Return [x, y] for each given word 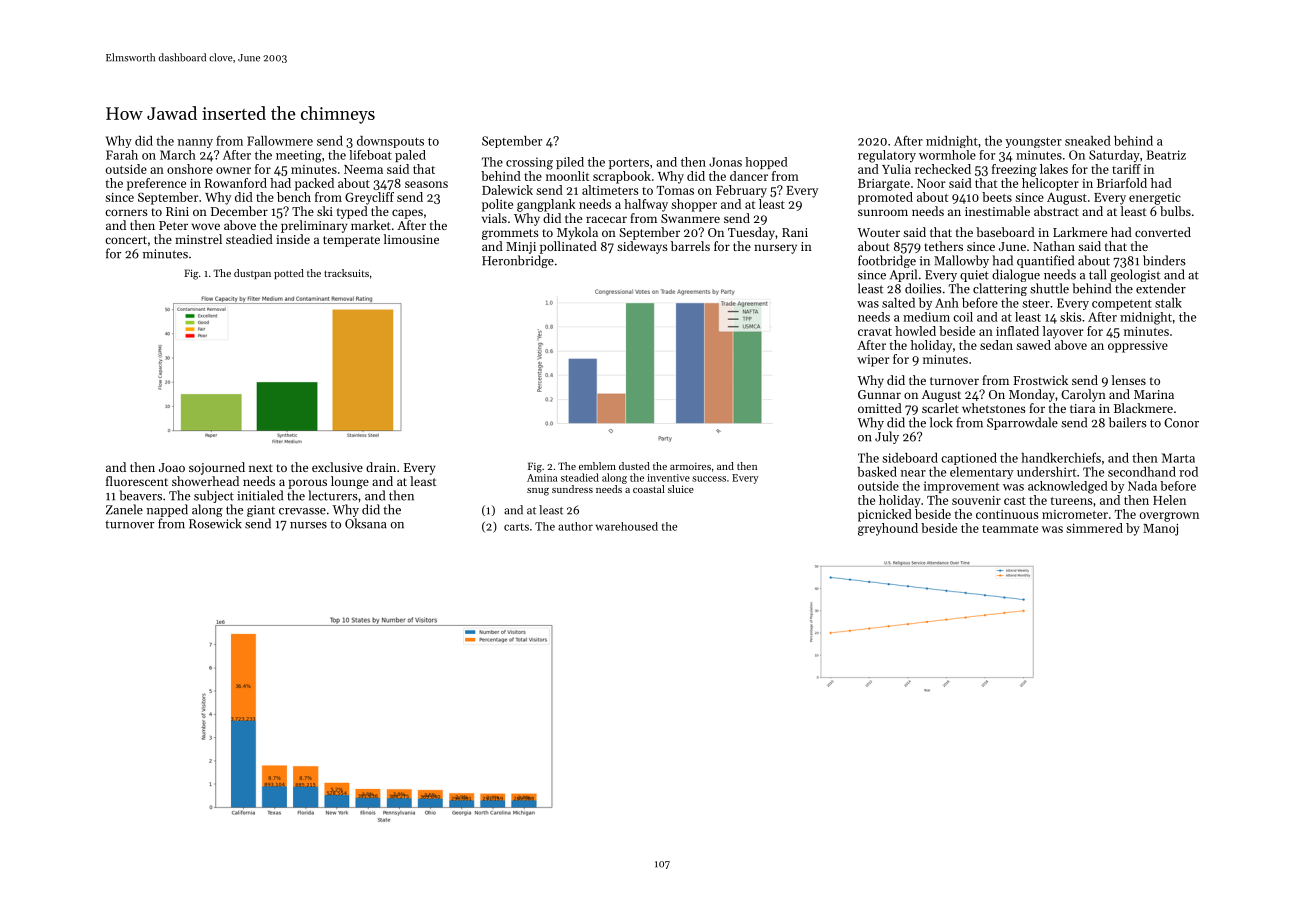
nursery [775, 249]
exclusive [337, 467]
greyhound [888, 529]
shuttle [1049, 288]
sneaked [1088, 141]
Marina [1154, 394]
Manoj [1160, 530]
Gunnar [879, 394]
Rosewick [215, 523]
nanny [195, 143]
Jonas [725, 162]
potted [289, 274]
